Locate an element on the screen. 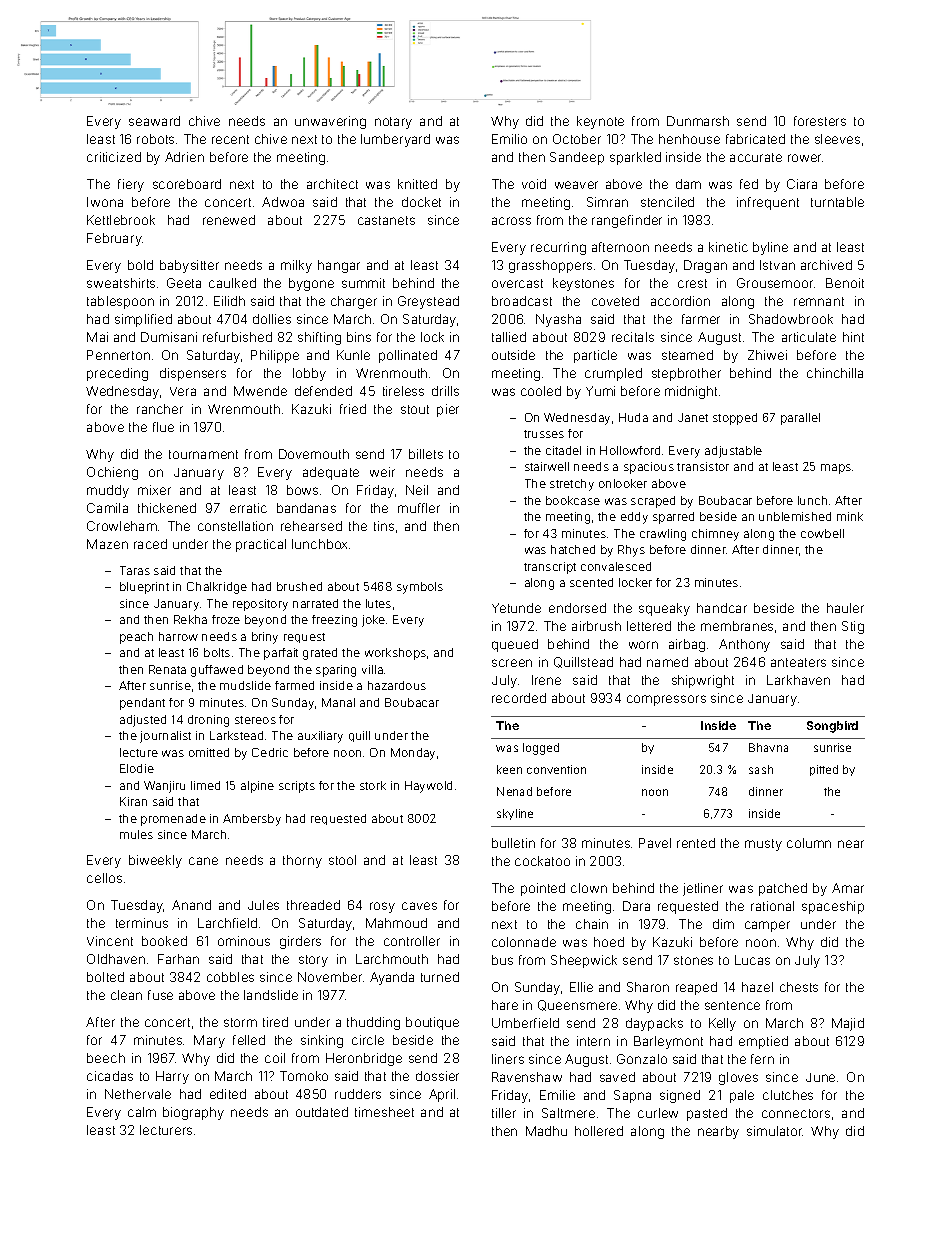  Greystead is located at coordinates (428, 302).
